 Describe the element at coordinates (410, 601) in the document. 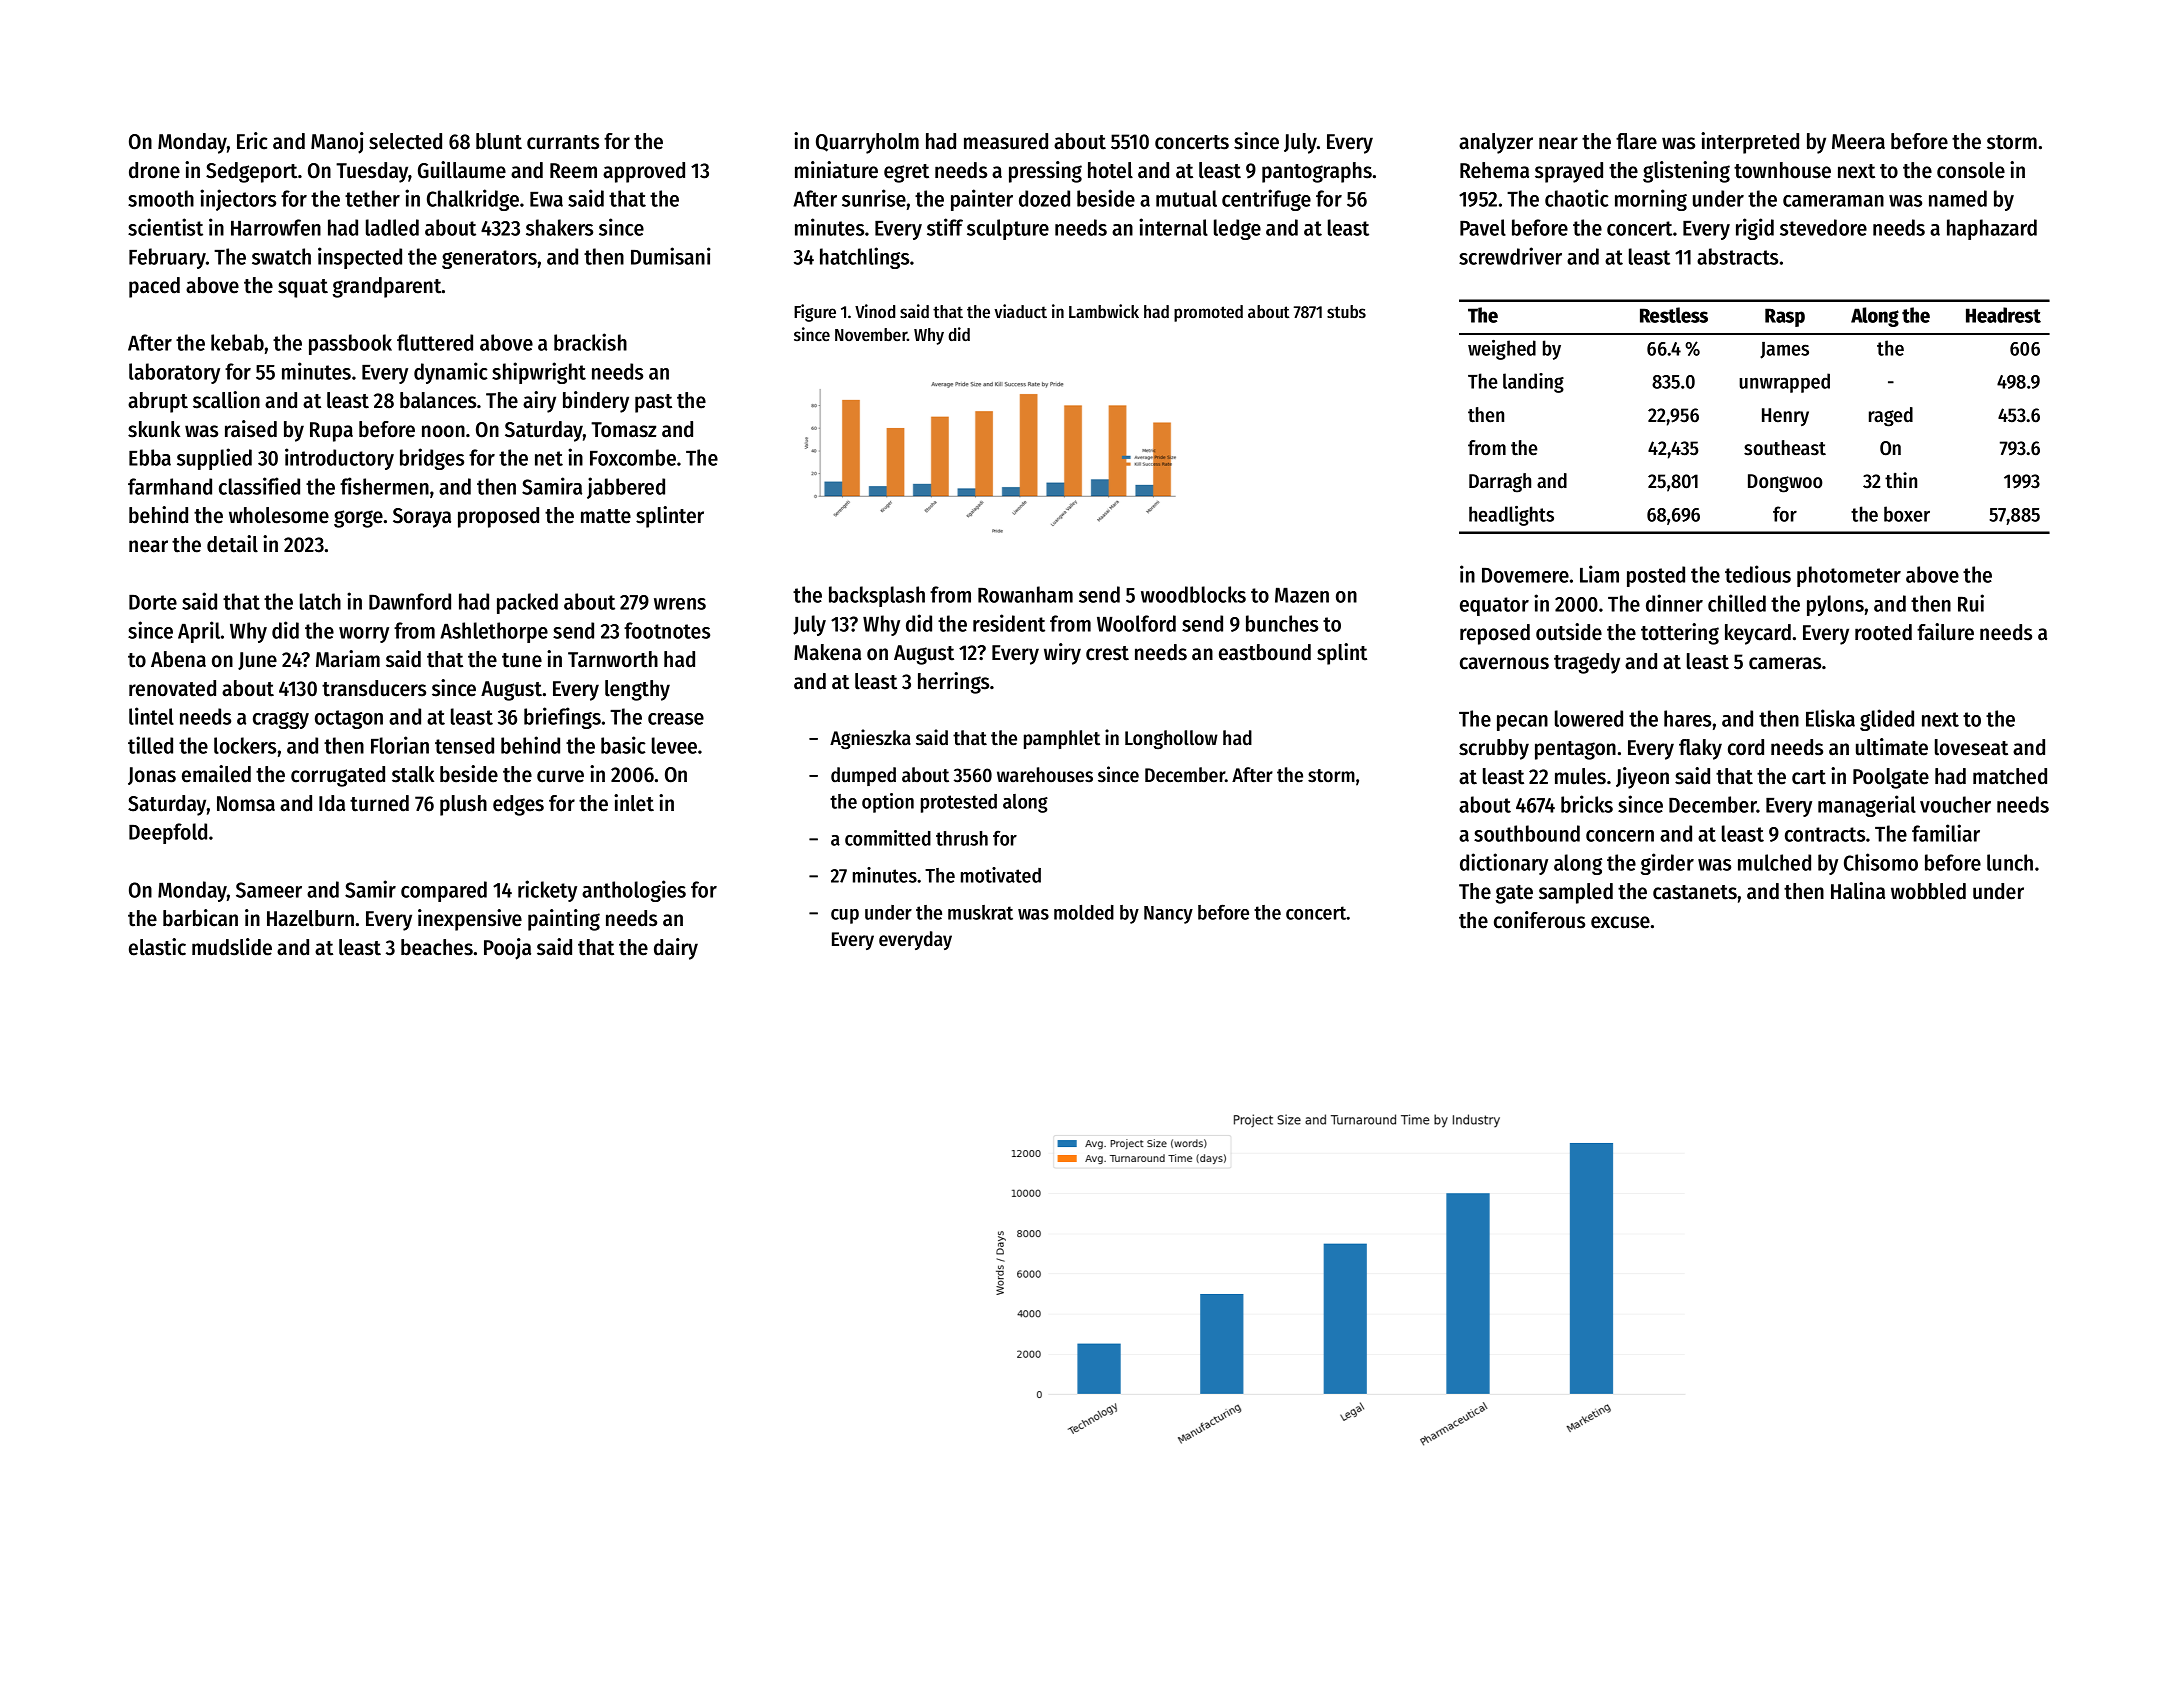

I see `Dawnford` at that location.
